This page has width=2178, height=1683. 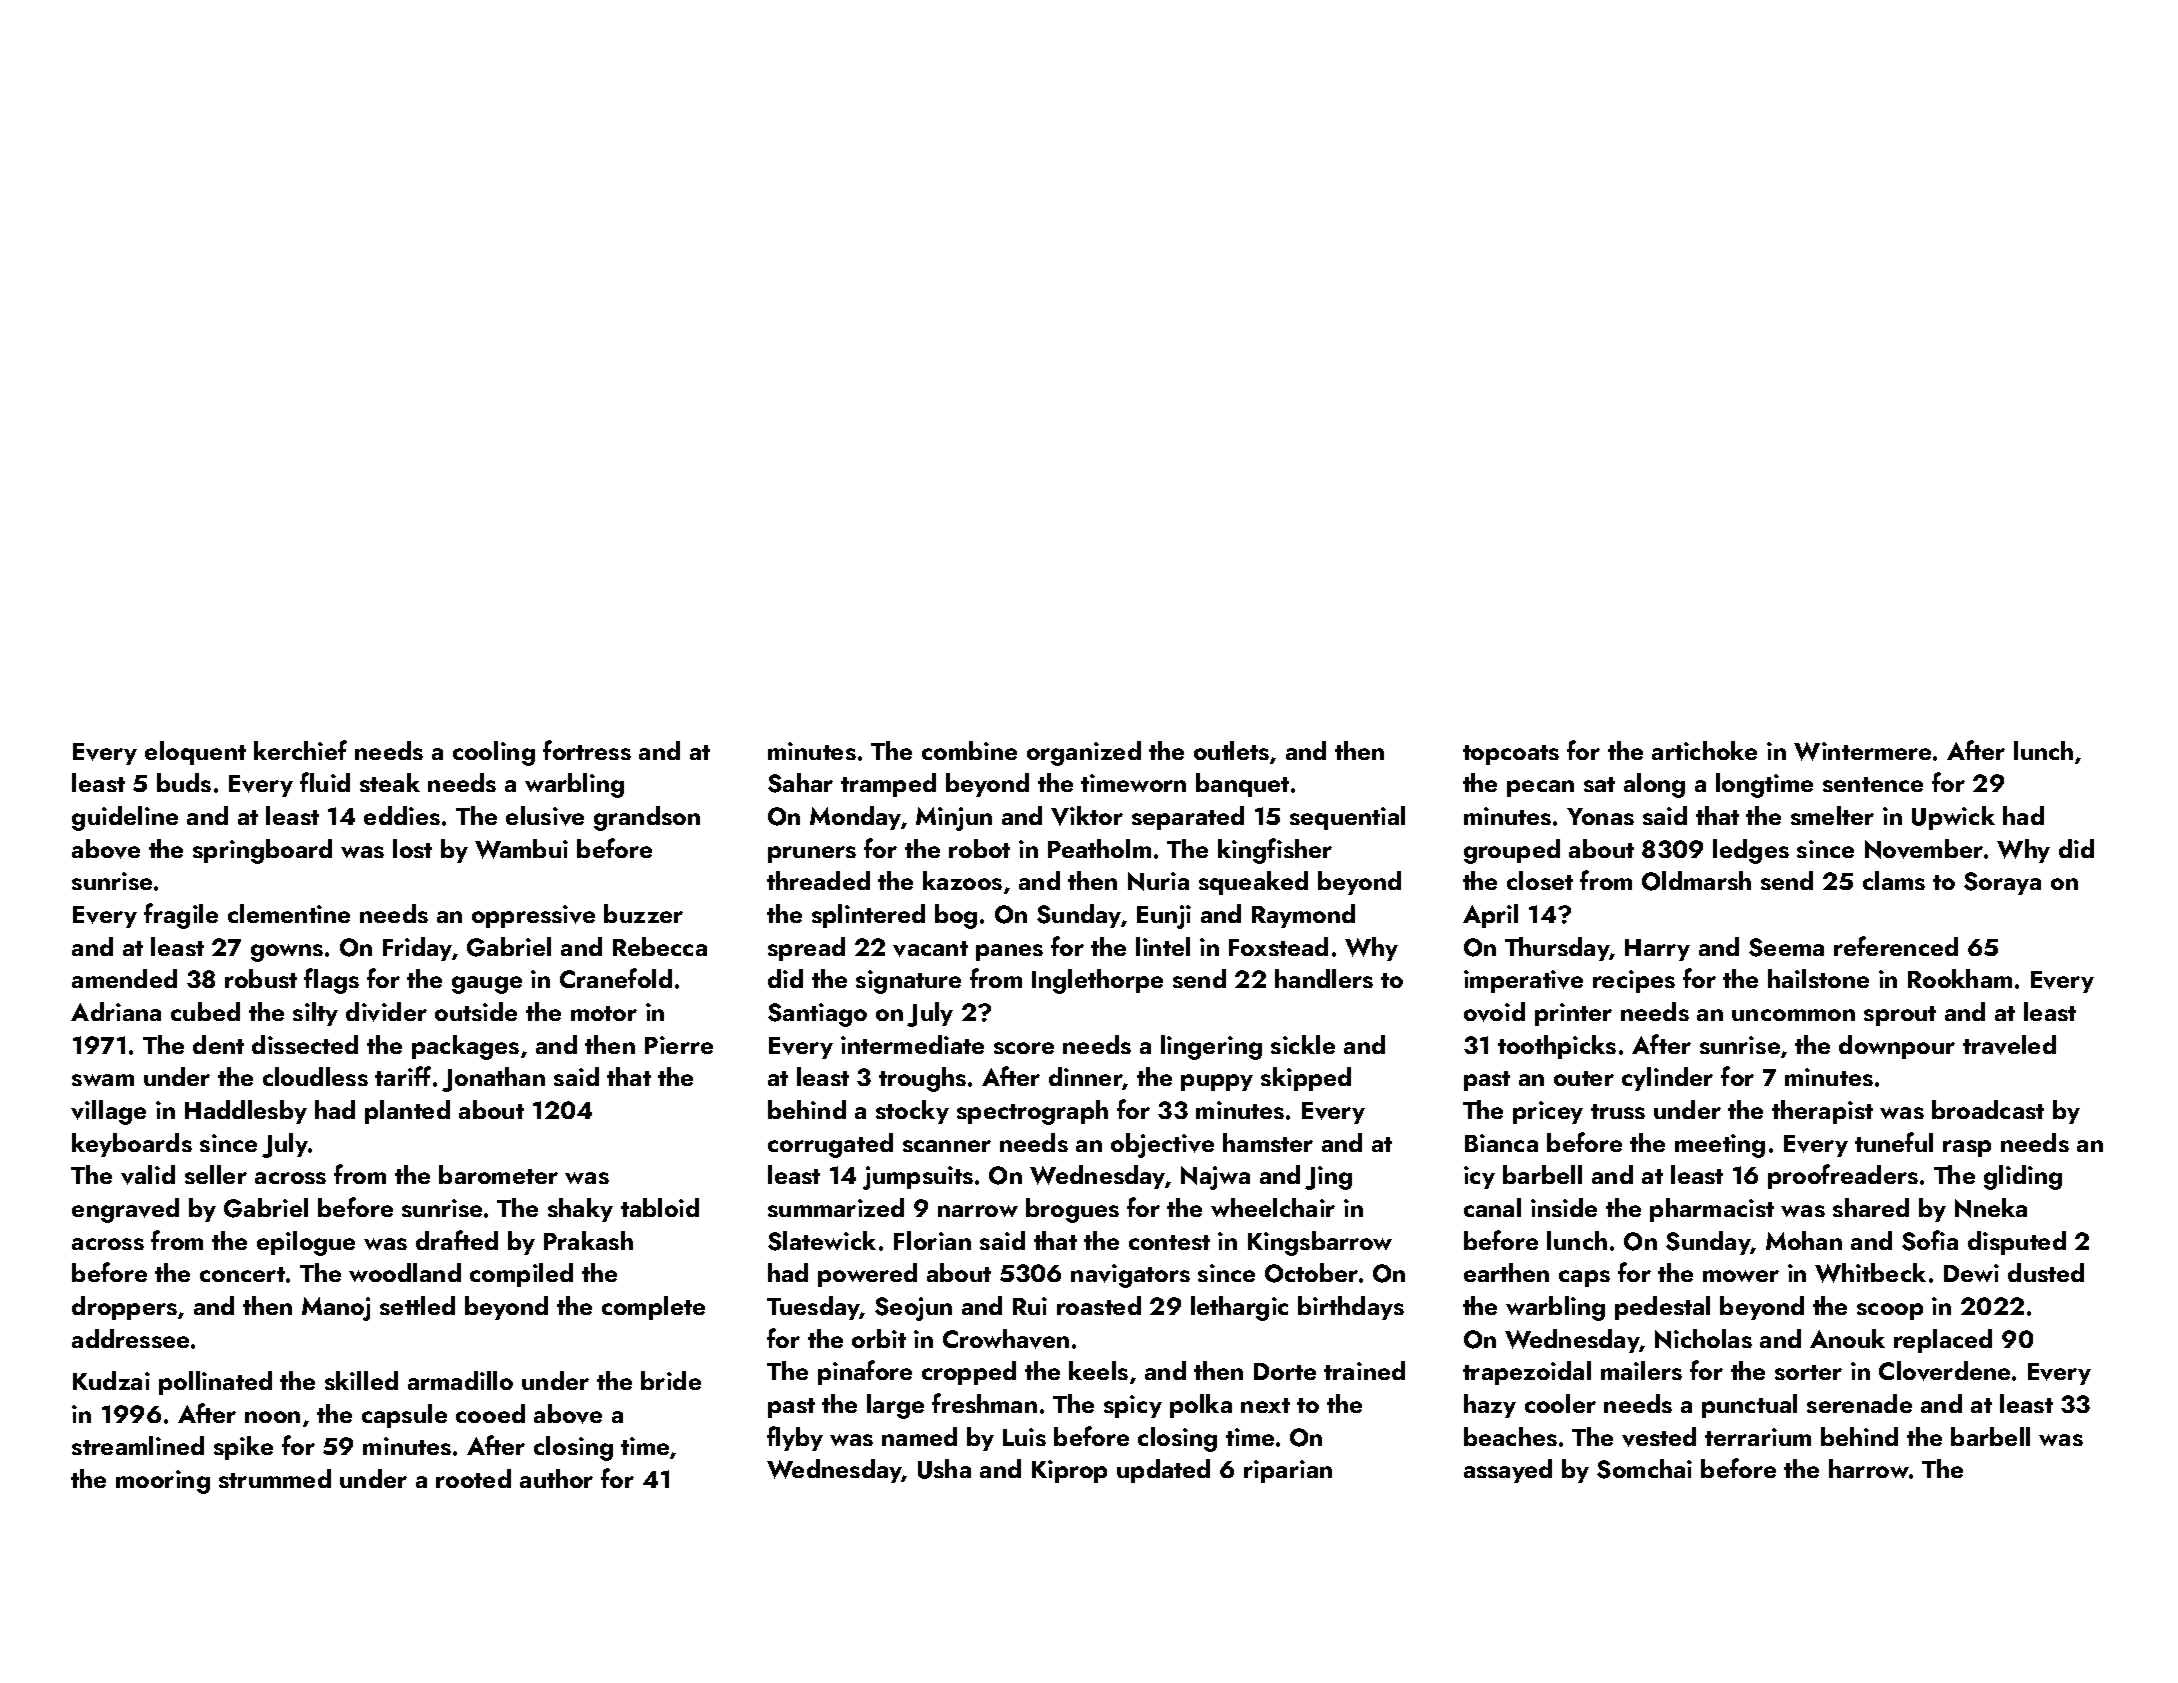 I want to click on broadcast, so click(x=1988, y=1109).
